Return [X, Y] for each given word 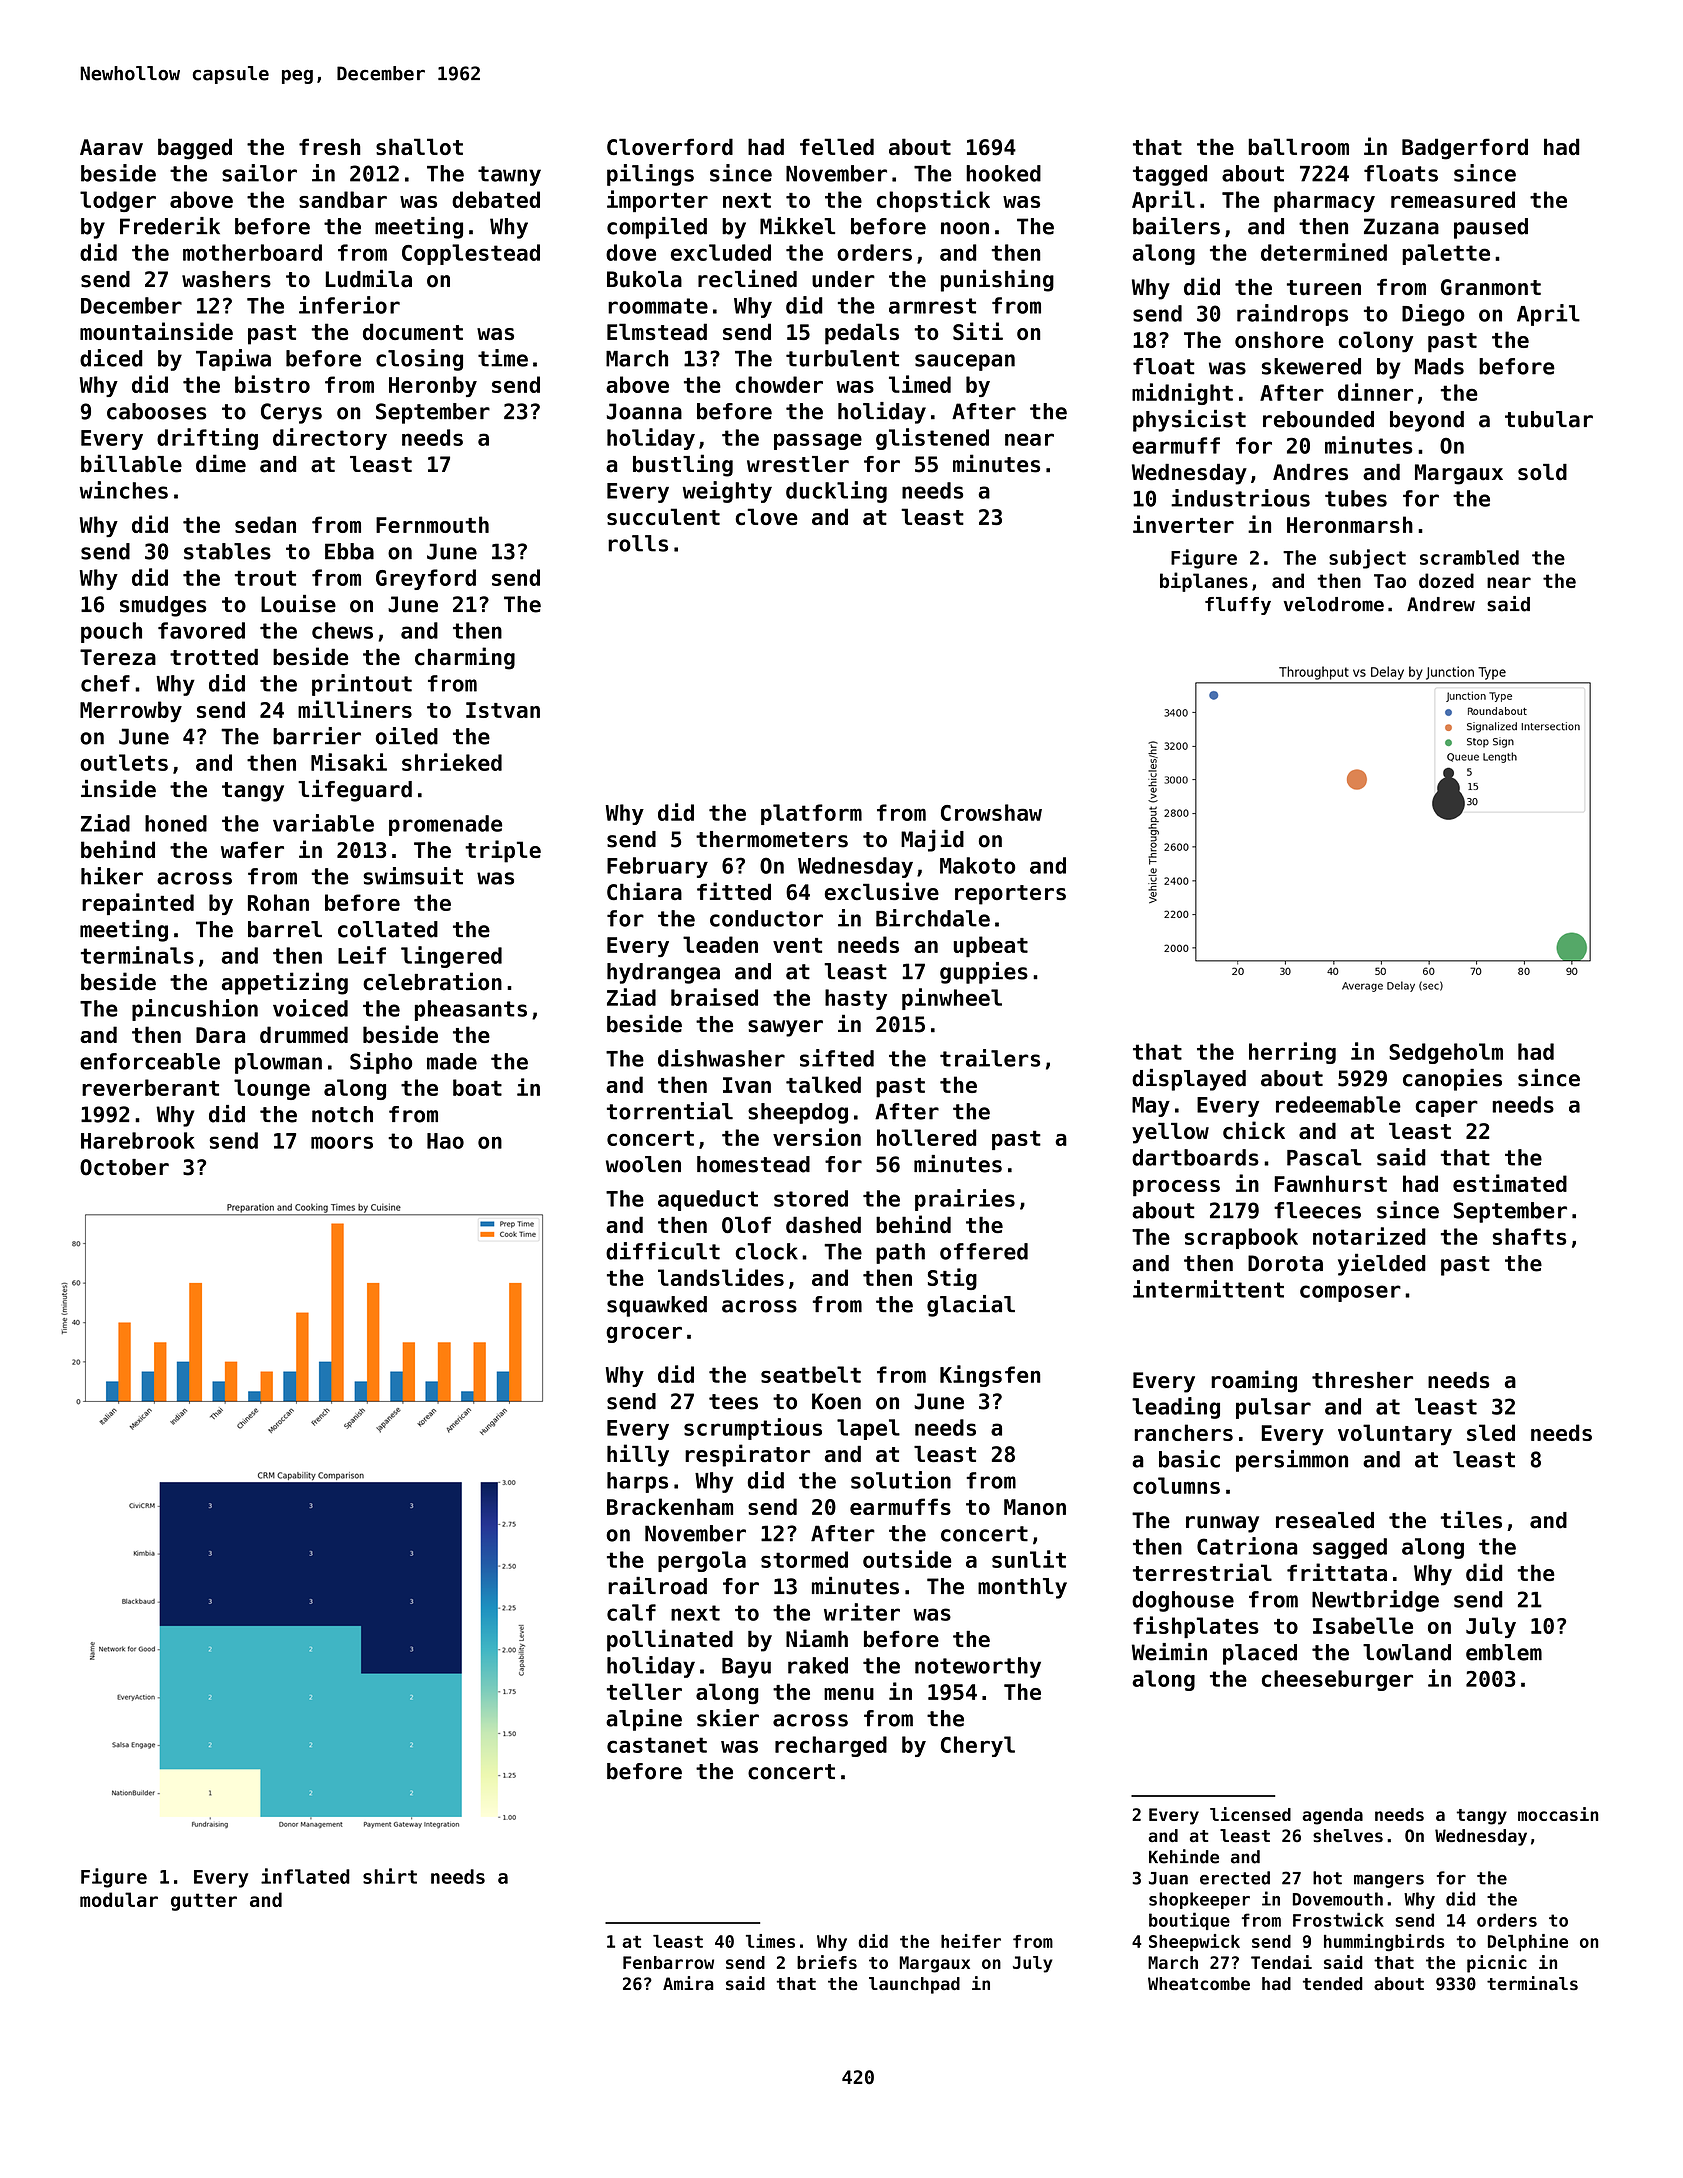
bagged [195, 149]
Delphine [1528, 1943]
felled [837, 146]
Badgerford [1465, 149]
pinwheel [952, 999]
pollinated [670, 1640]
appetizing [285, 983]
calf [631, 1612]
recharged [831, 1746]
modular [119, 1899]
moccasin [1558, 1814]
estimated [1510, 1183]
